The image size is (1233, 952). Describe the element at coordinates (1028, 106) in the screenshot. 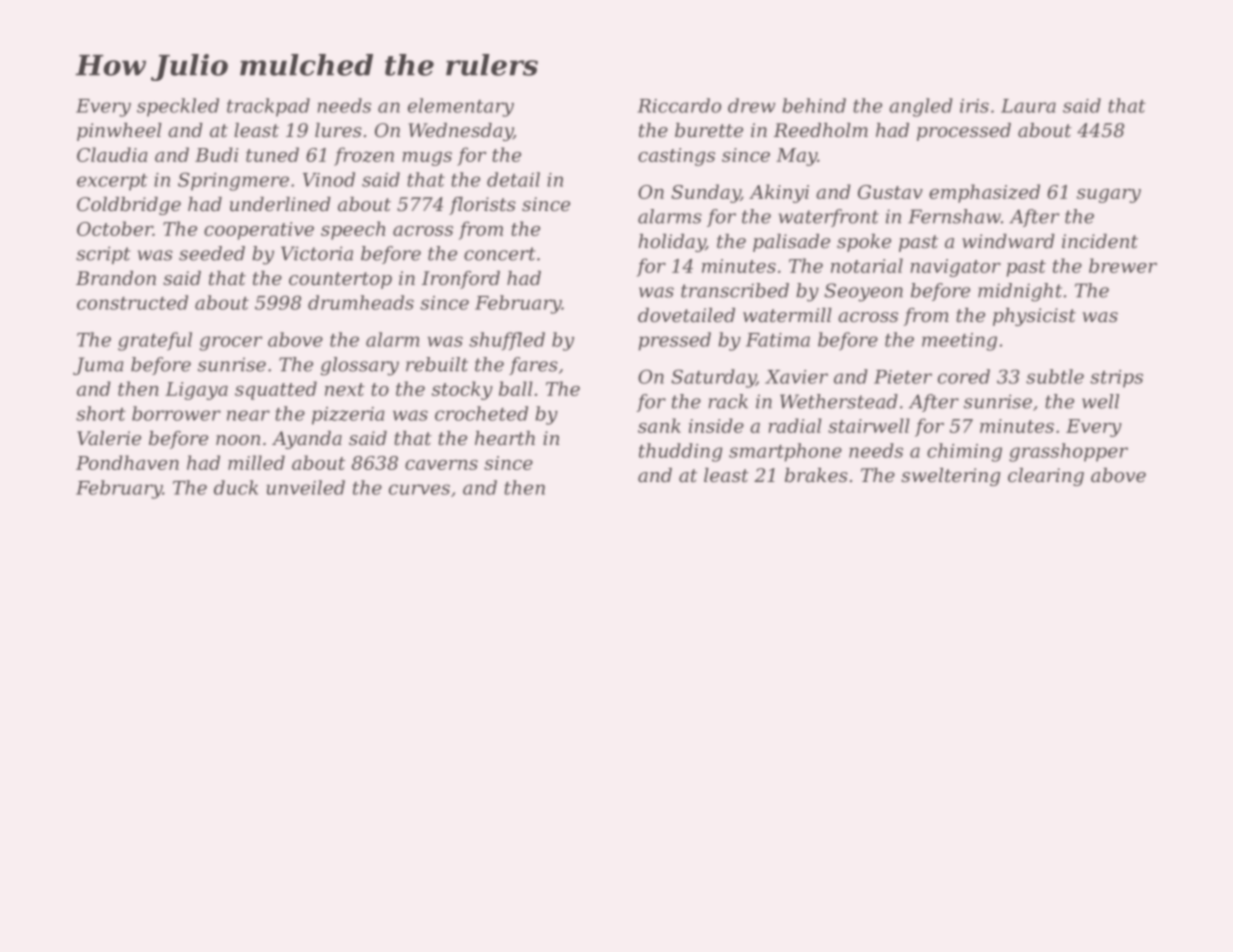

I see `Laura` at that location.
